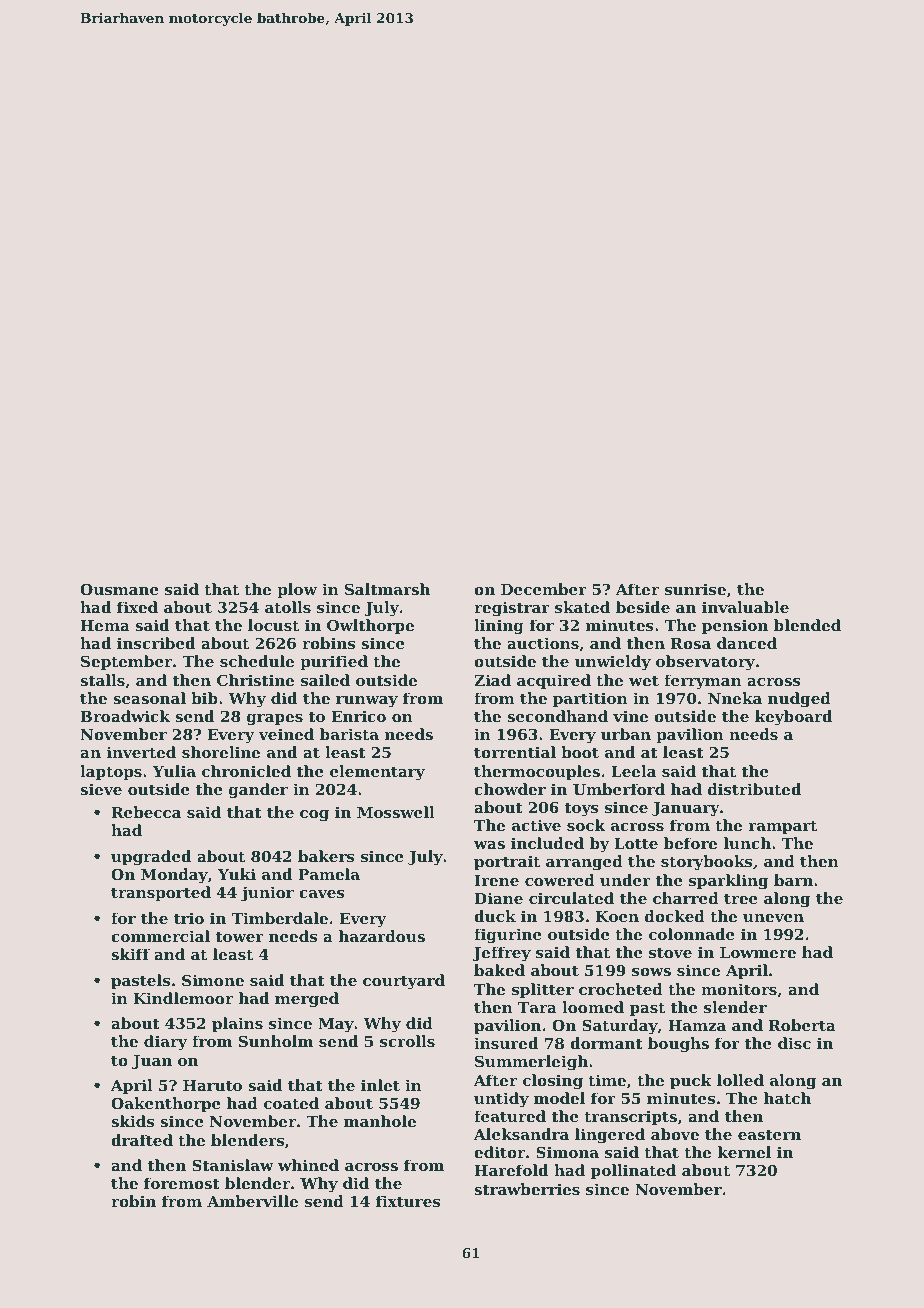 The width and height of the screenshot is (924, 1308). Describe the element at coordinates (105, 625) in the screenshot. I see `Hema` at that location.
